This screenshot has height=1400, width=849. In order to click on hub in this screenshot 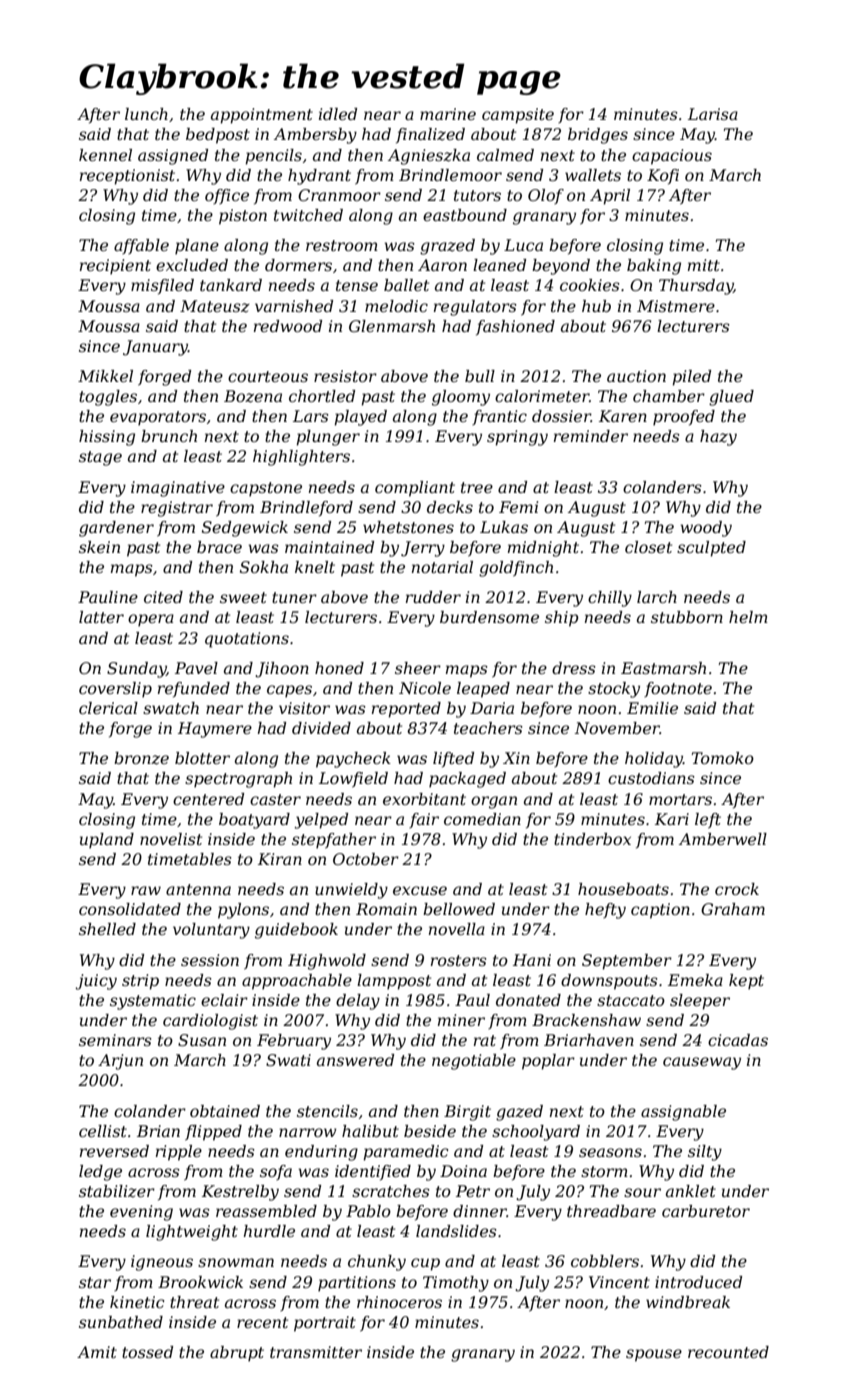, I will do `click(596, 306)`.
